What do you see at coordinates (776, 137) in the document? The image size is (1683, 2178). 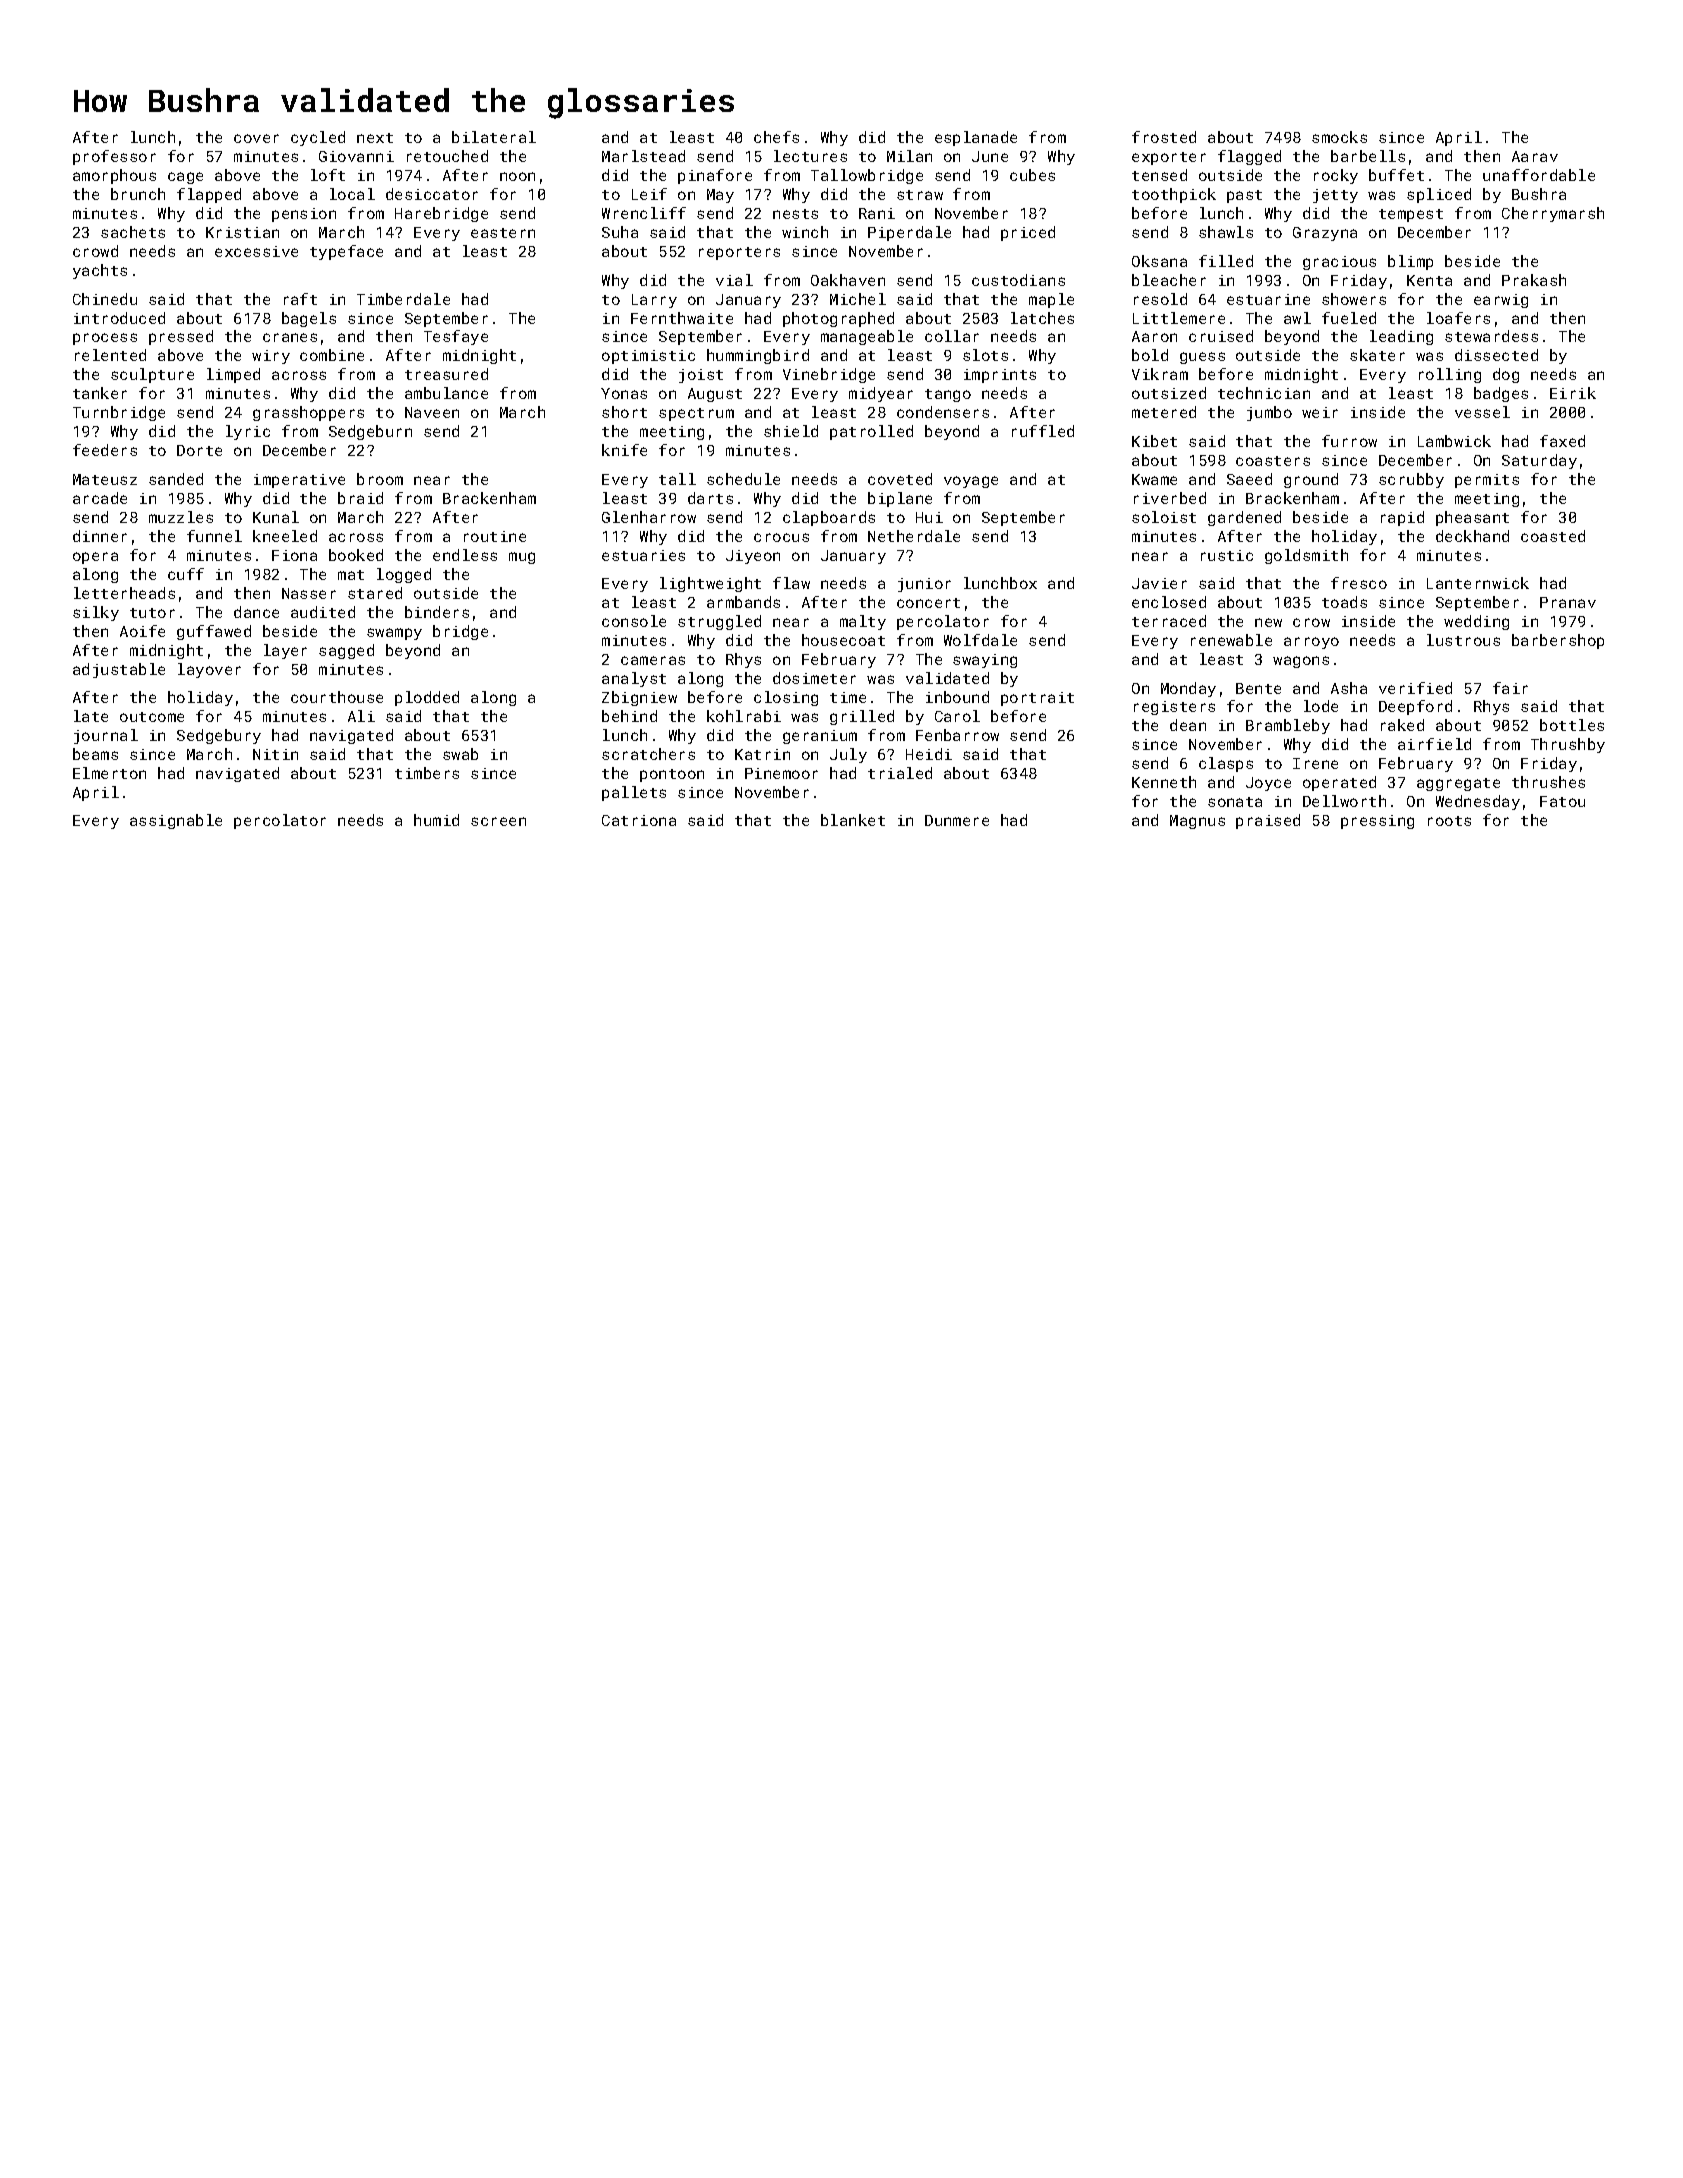 I see `chefs` at bounding box center [776, 137].
